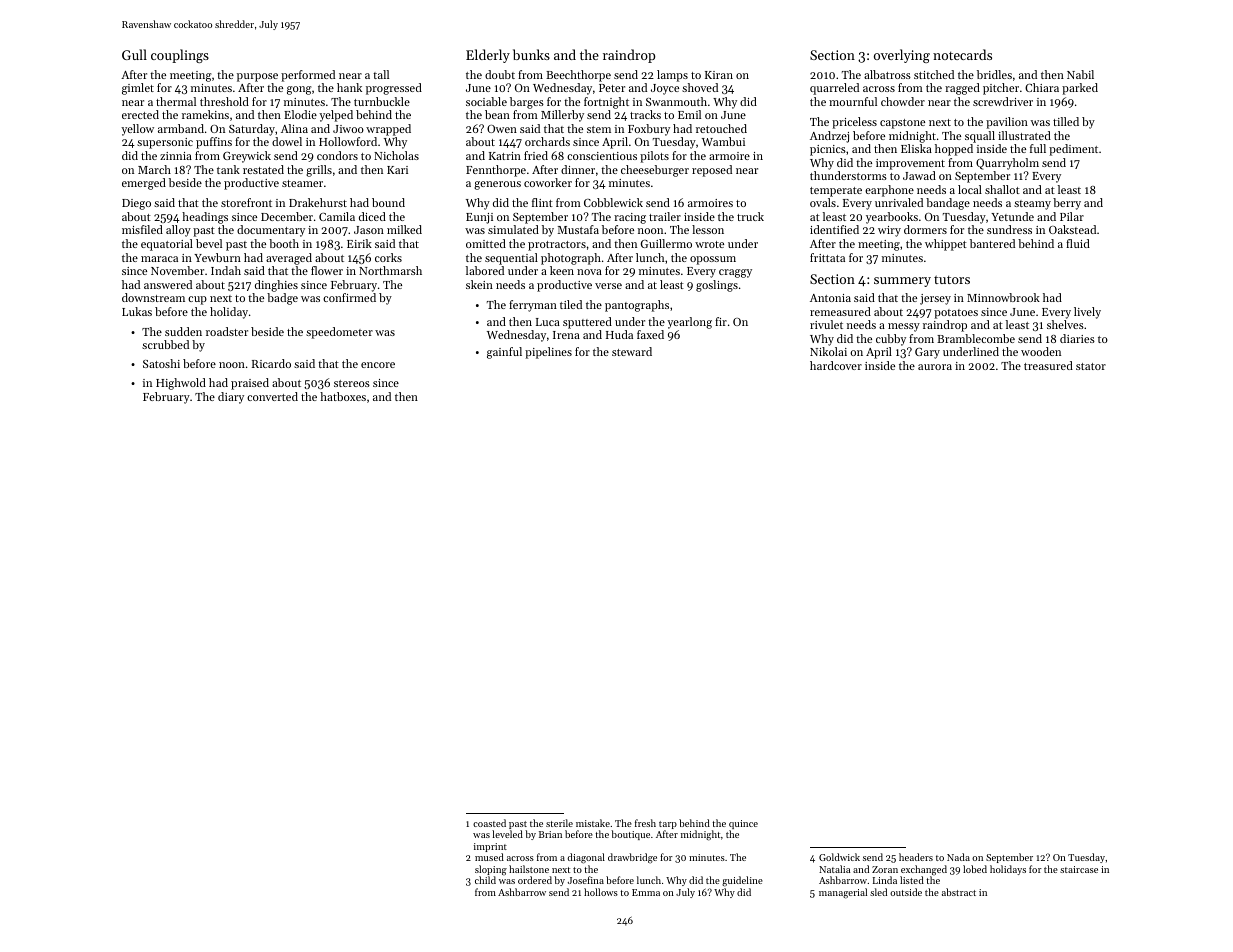  I want to click on Kiran, so click(719, 75).
